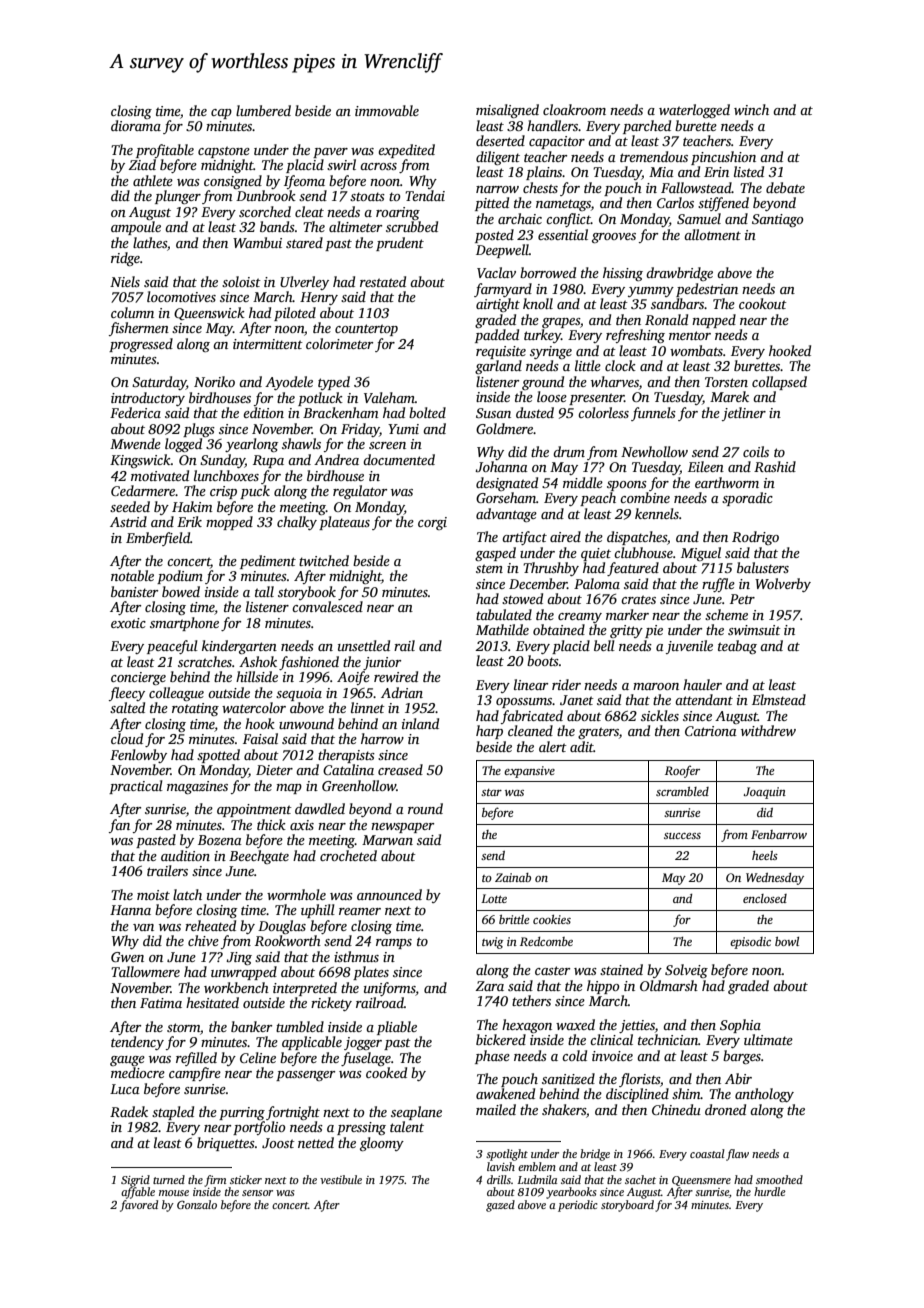 The image size is (924, 1308). Describe the element at coordinates (779, 834) in the screenshot. I see `Fenbarrow` at that location.
